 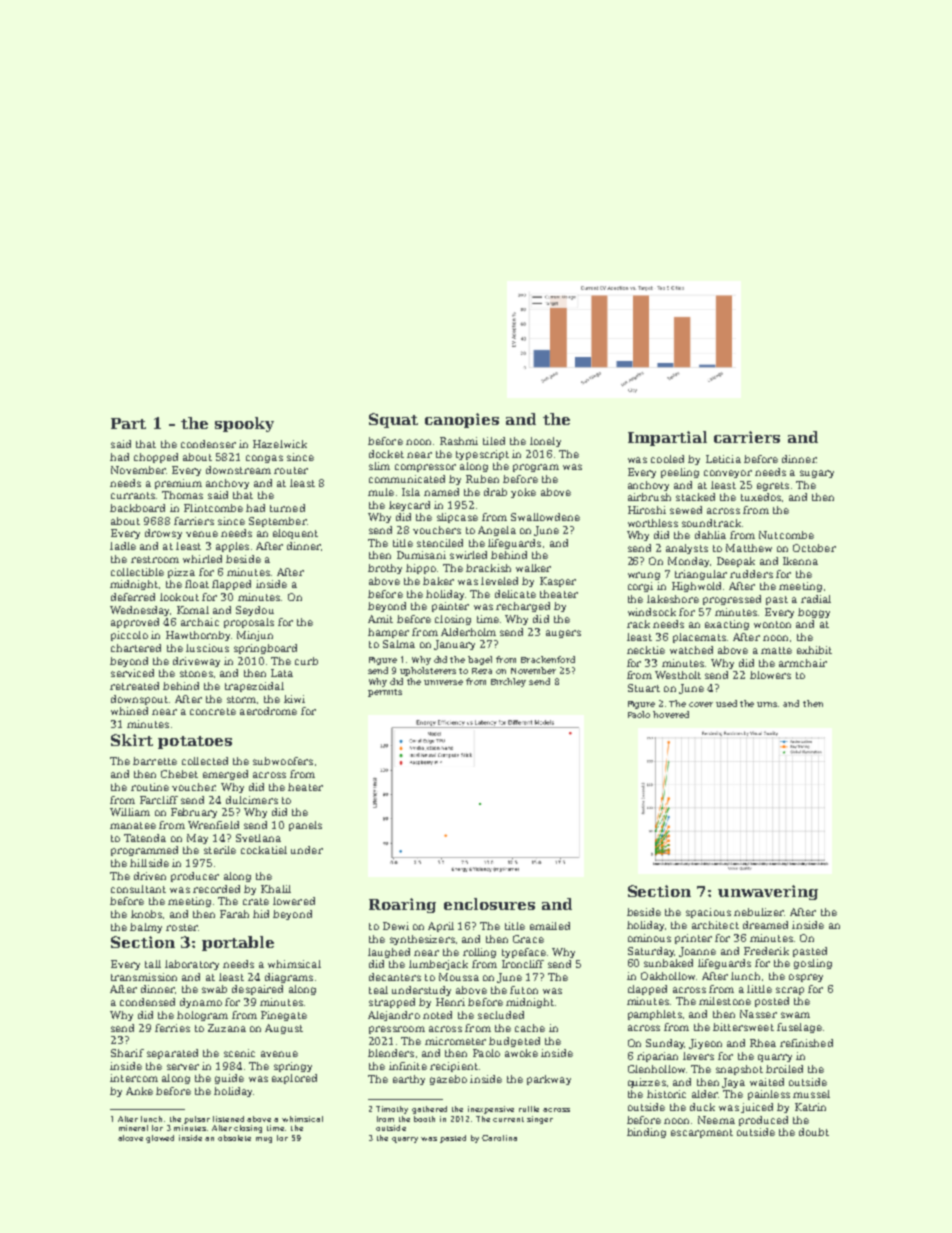 I want to click on carriers, so click(x=747, y=437).
